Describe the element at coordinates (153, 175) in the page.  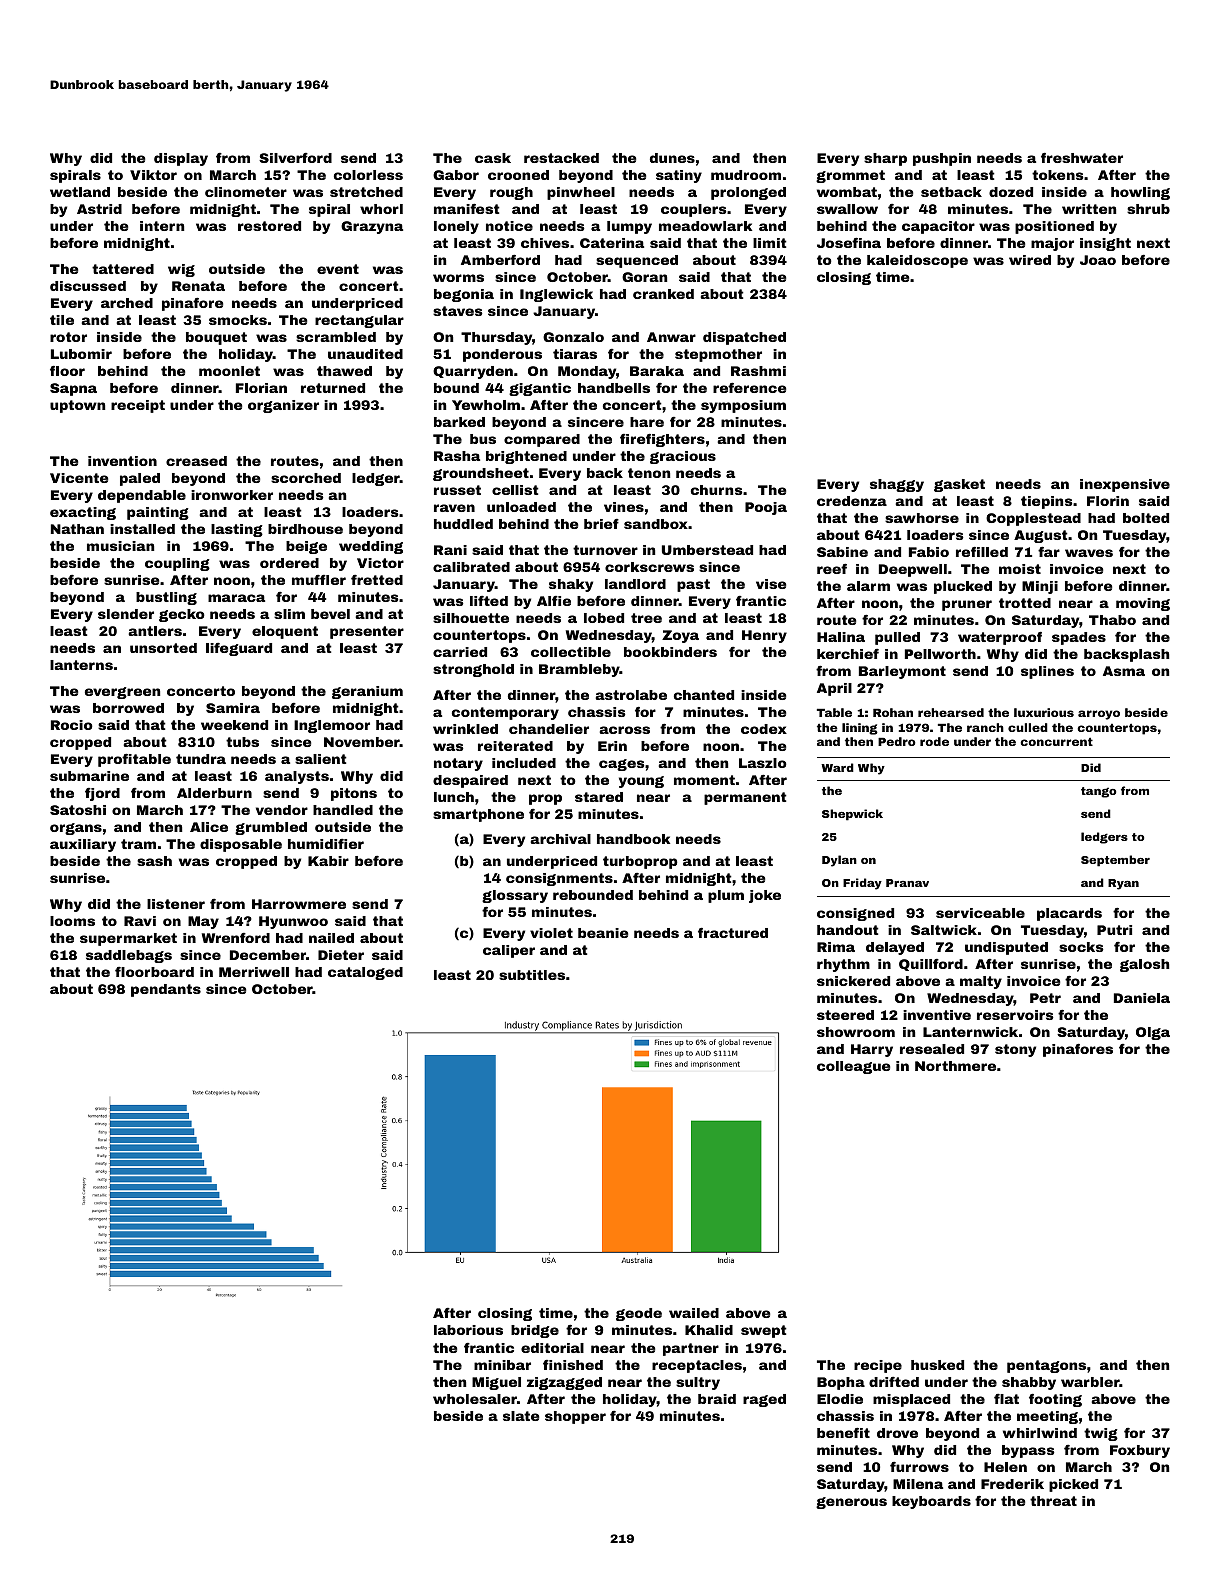
I see `Viktor` at that location.
